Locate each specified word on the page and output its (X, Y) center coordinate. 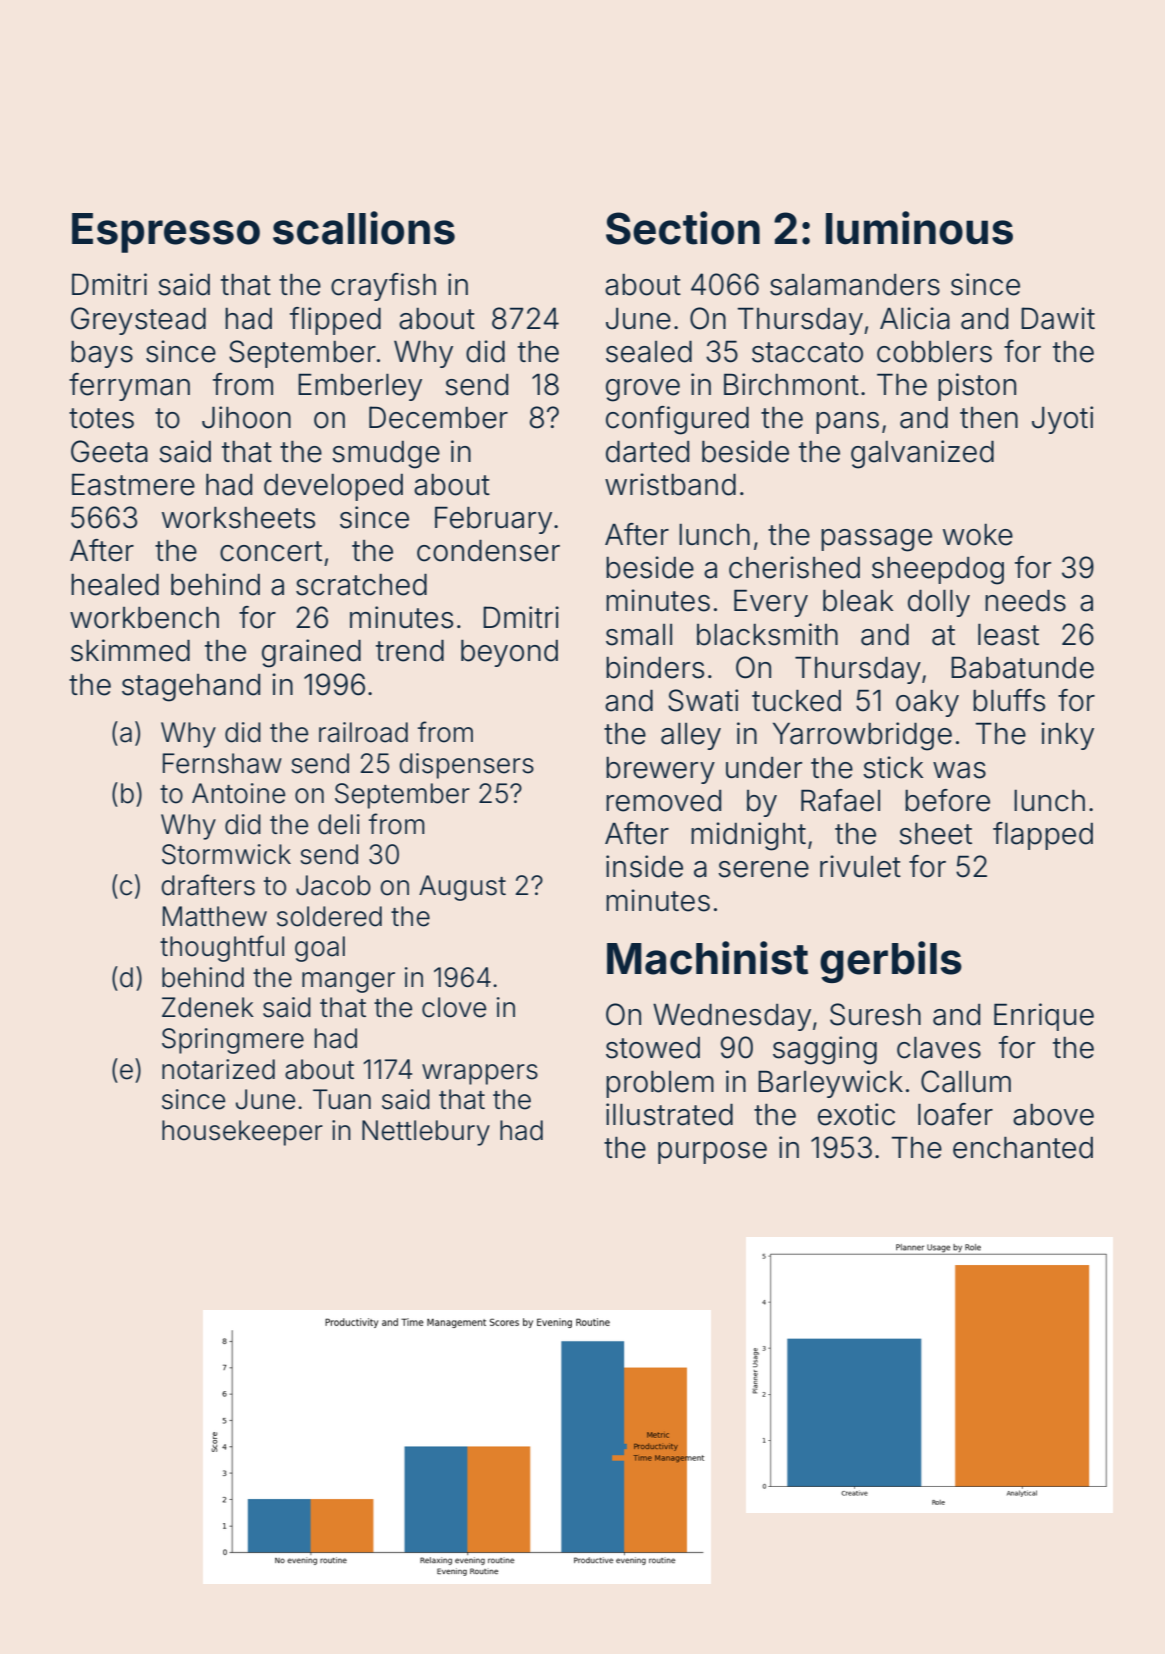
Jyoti (1062, 420)
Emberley (360, 387)
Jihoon (246, 417)
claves (939, 1047)
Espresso (166, 233)
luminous (919, 228)
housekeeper (242, 1133)
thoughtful (222, 948)
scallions (364, 228)
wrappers (480, 1074)
